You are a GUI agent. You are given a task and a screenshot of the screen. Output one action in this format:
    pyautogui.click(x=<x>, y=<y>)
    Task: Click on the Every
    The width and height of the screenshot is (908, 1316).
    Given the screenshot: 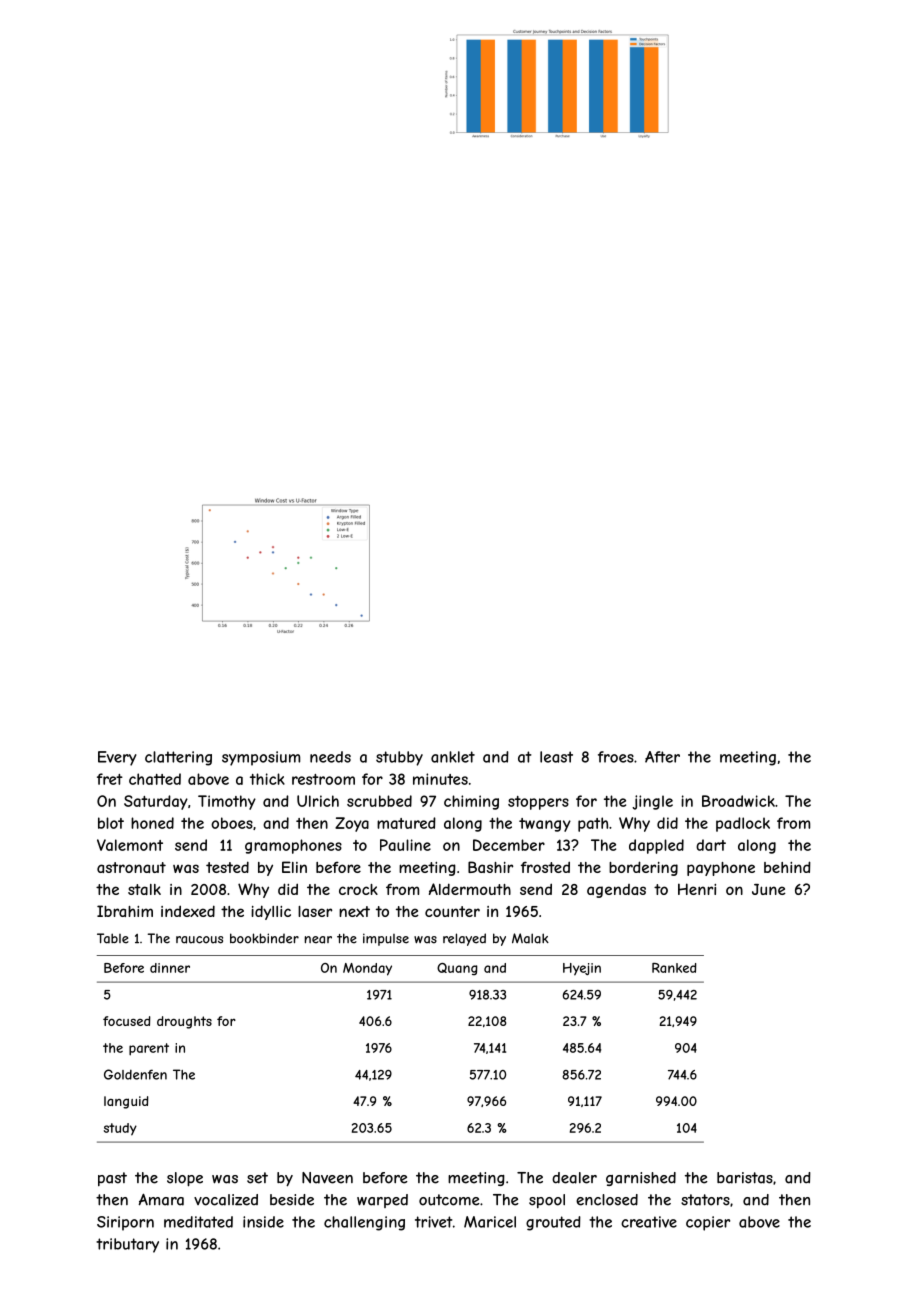 What is the action you would take?
    pyautogui.click(x=117, y=758)
